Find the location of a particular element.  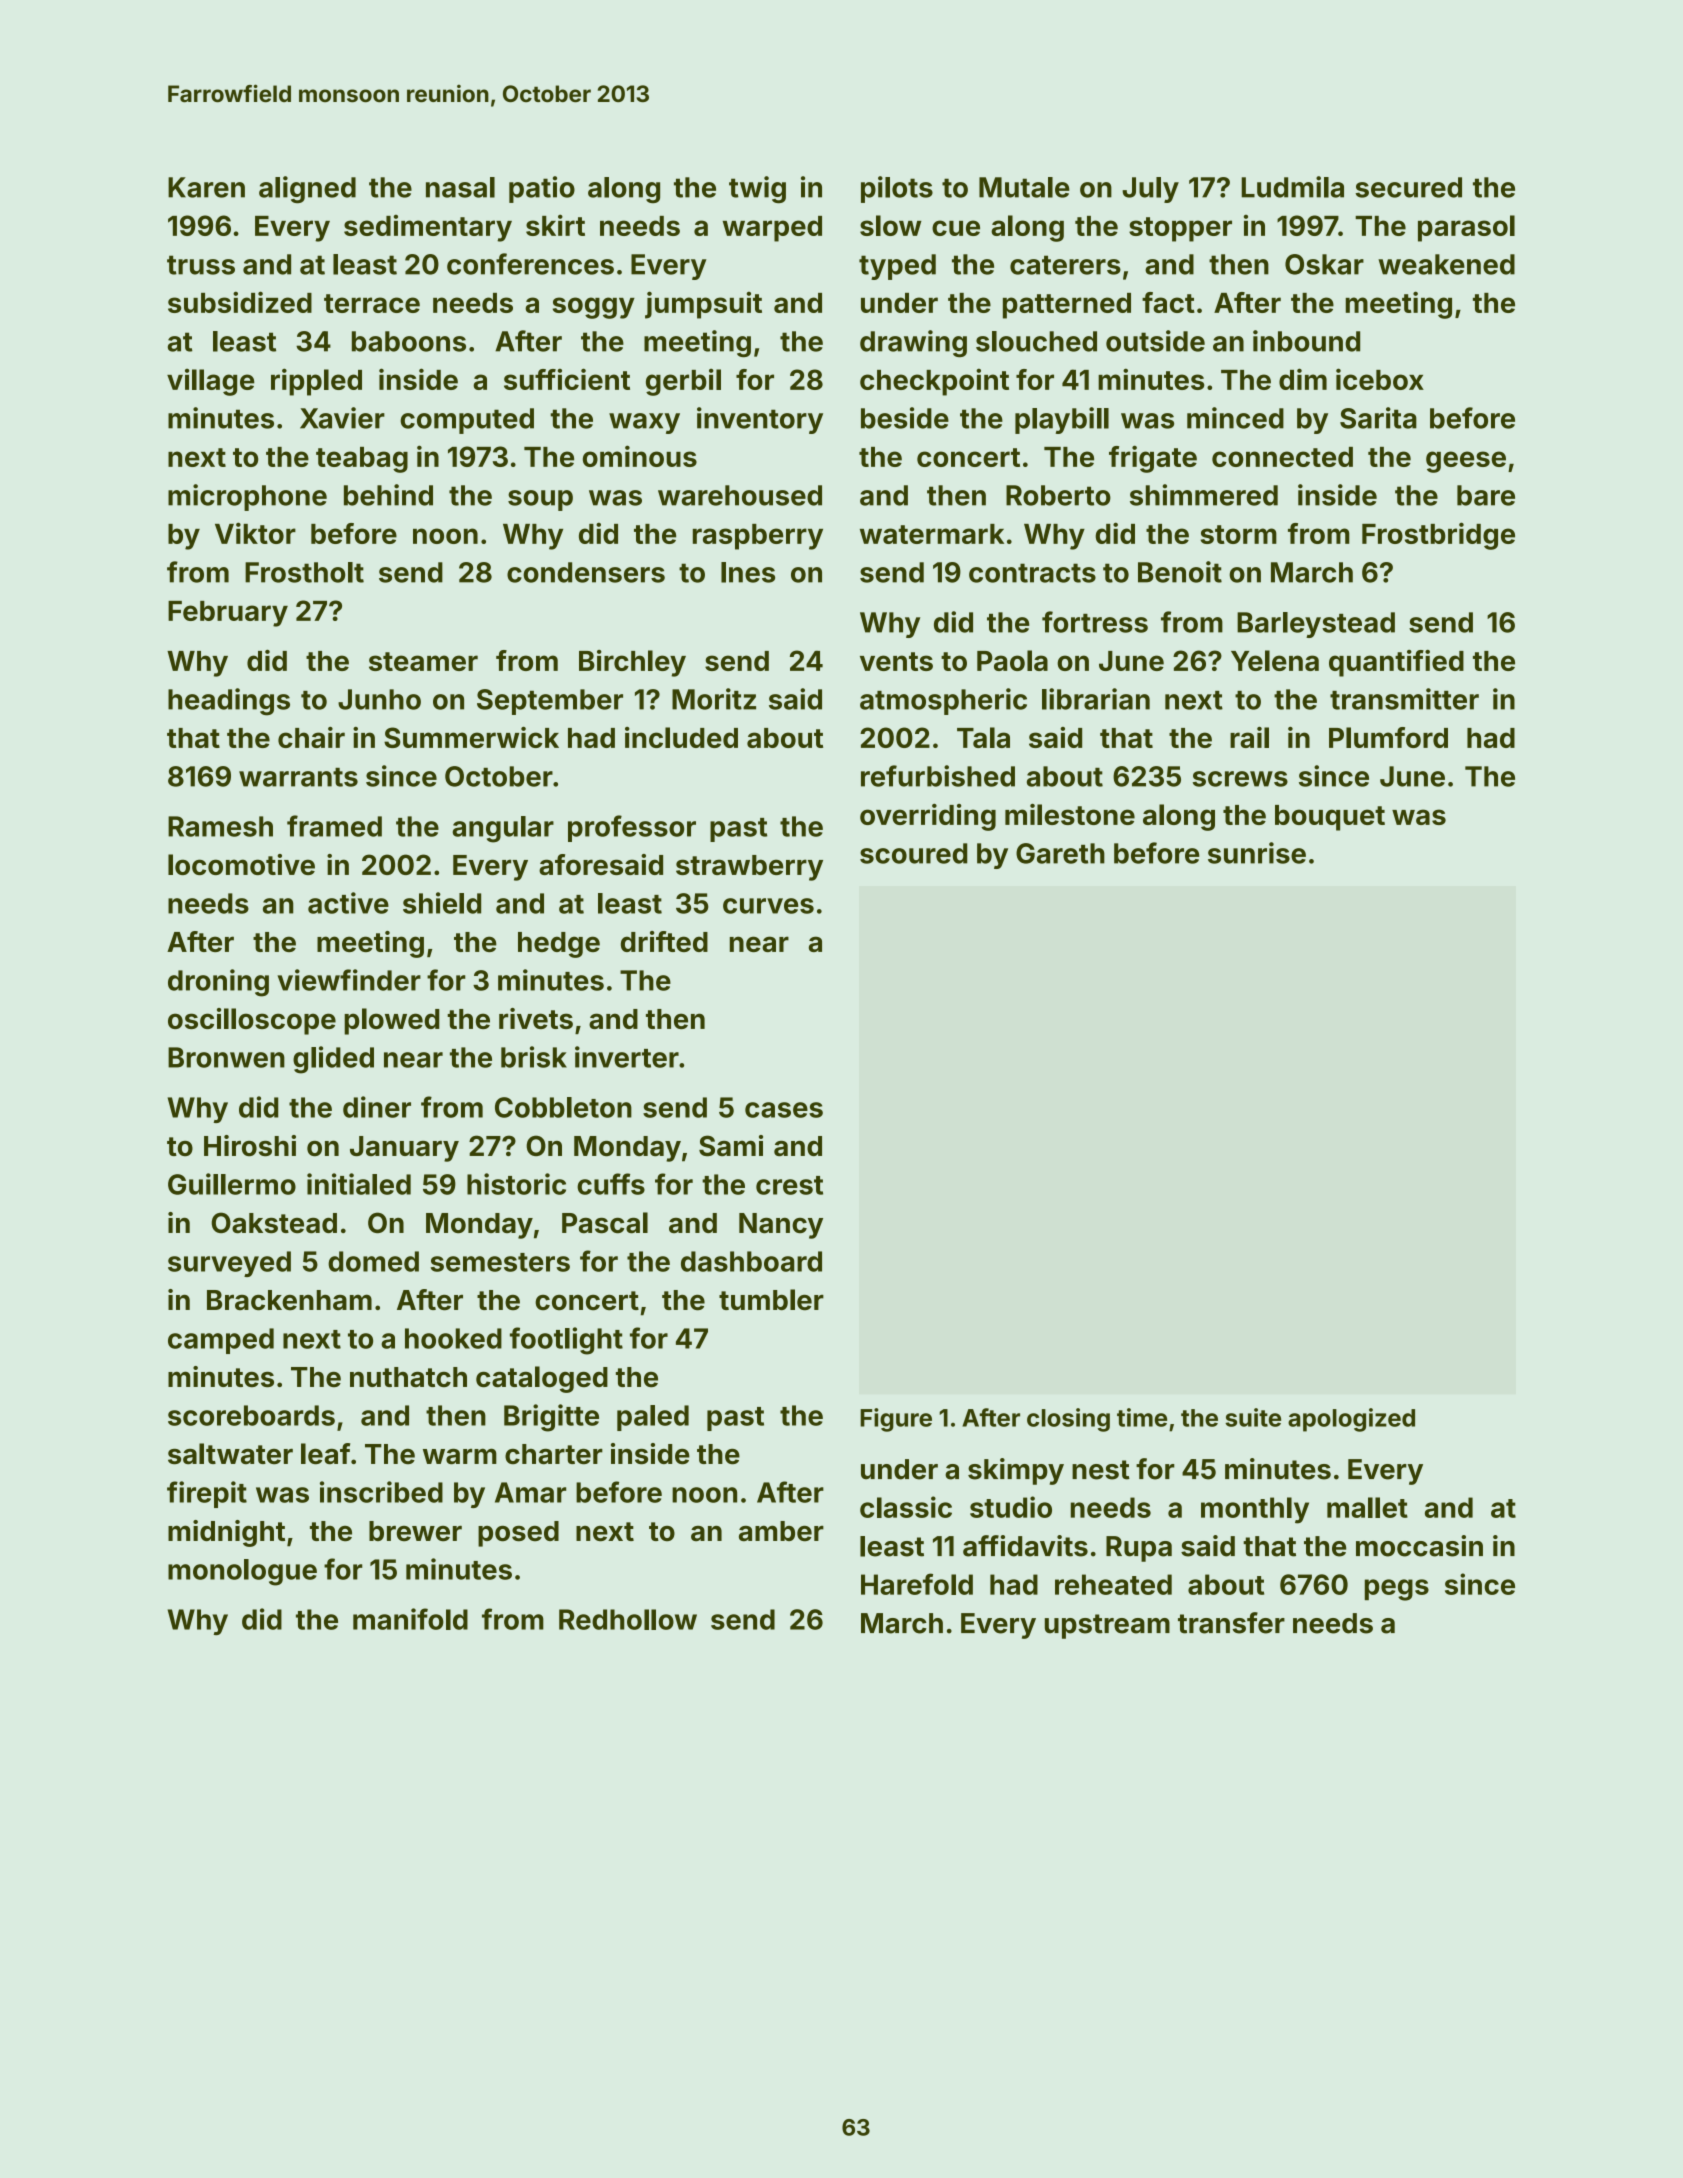

refurbished is located at coordinates (938, 776).
